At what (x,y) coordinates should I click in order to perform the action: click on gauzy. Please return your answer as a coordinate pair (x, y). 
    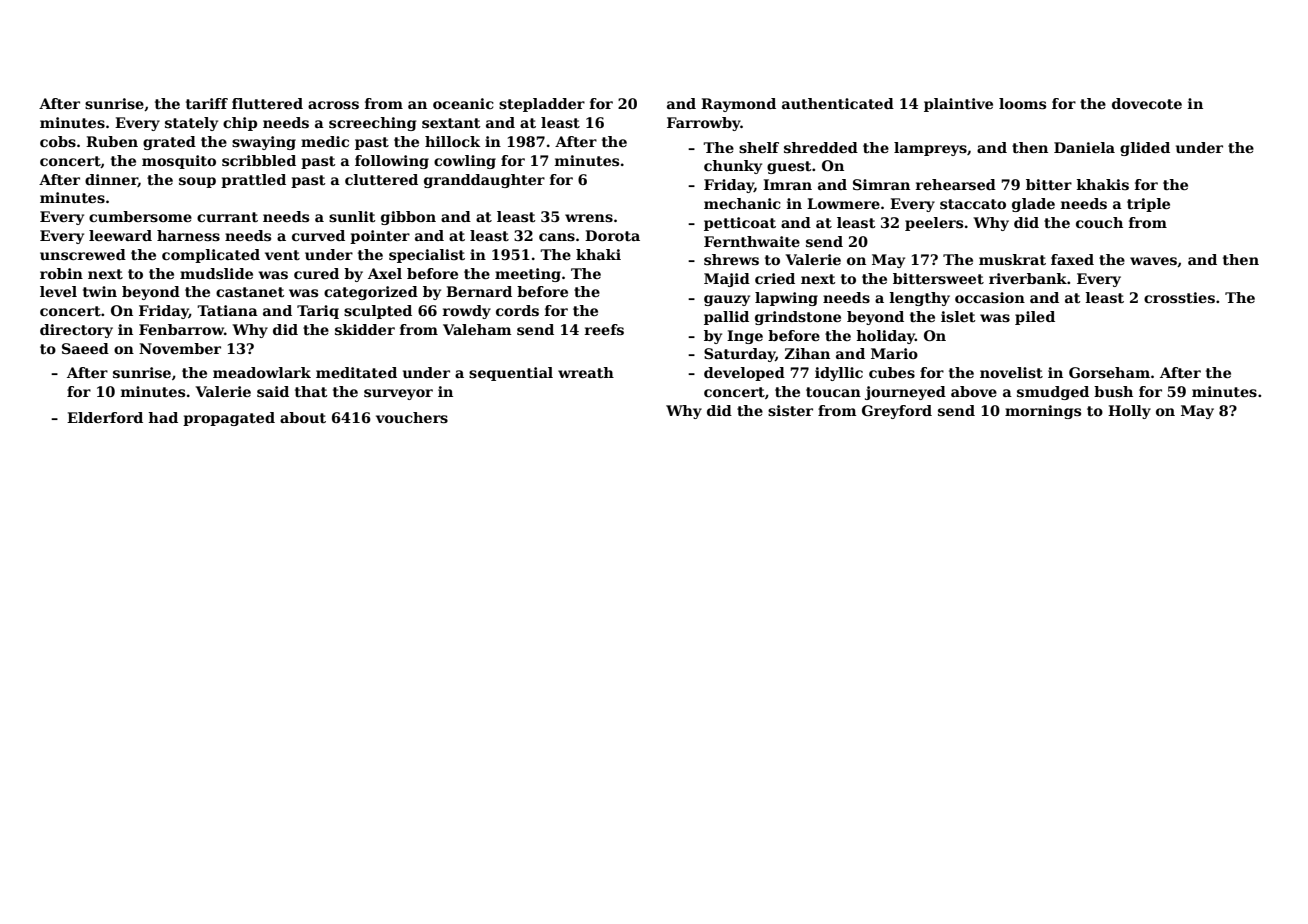
    Looking at the image, I should click on (727, 300).
